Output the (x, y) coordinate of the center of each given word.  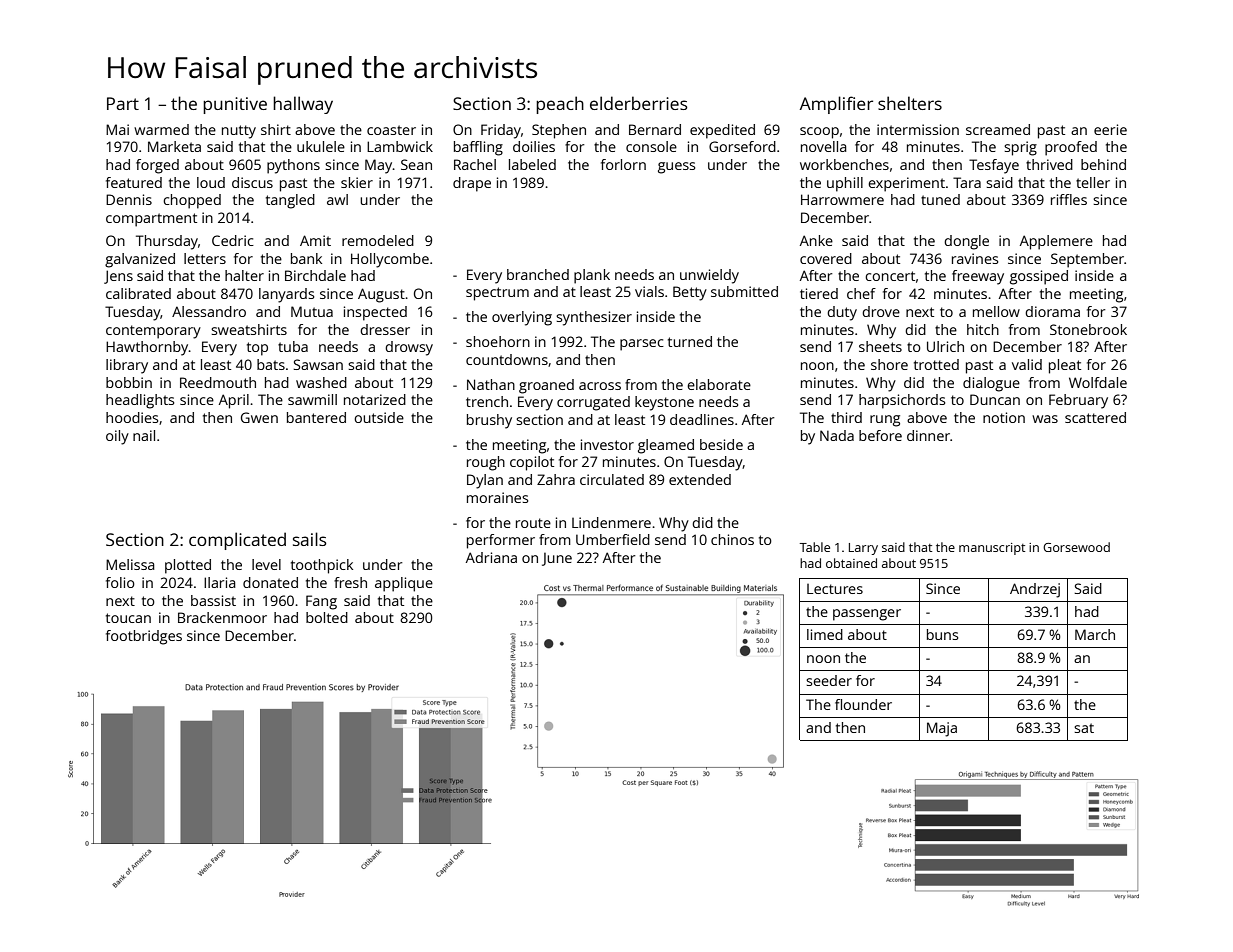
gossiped (1039, 277)
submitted (744, 291)
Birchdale (315, 275)
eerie (1110, 129)
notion (1004, 417)
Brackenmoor (222, 617)
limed (825, 634)
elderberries (638, 103)
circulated (612, 479)
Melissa (130, 564)
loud (211, 182)
